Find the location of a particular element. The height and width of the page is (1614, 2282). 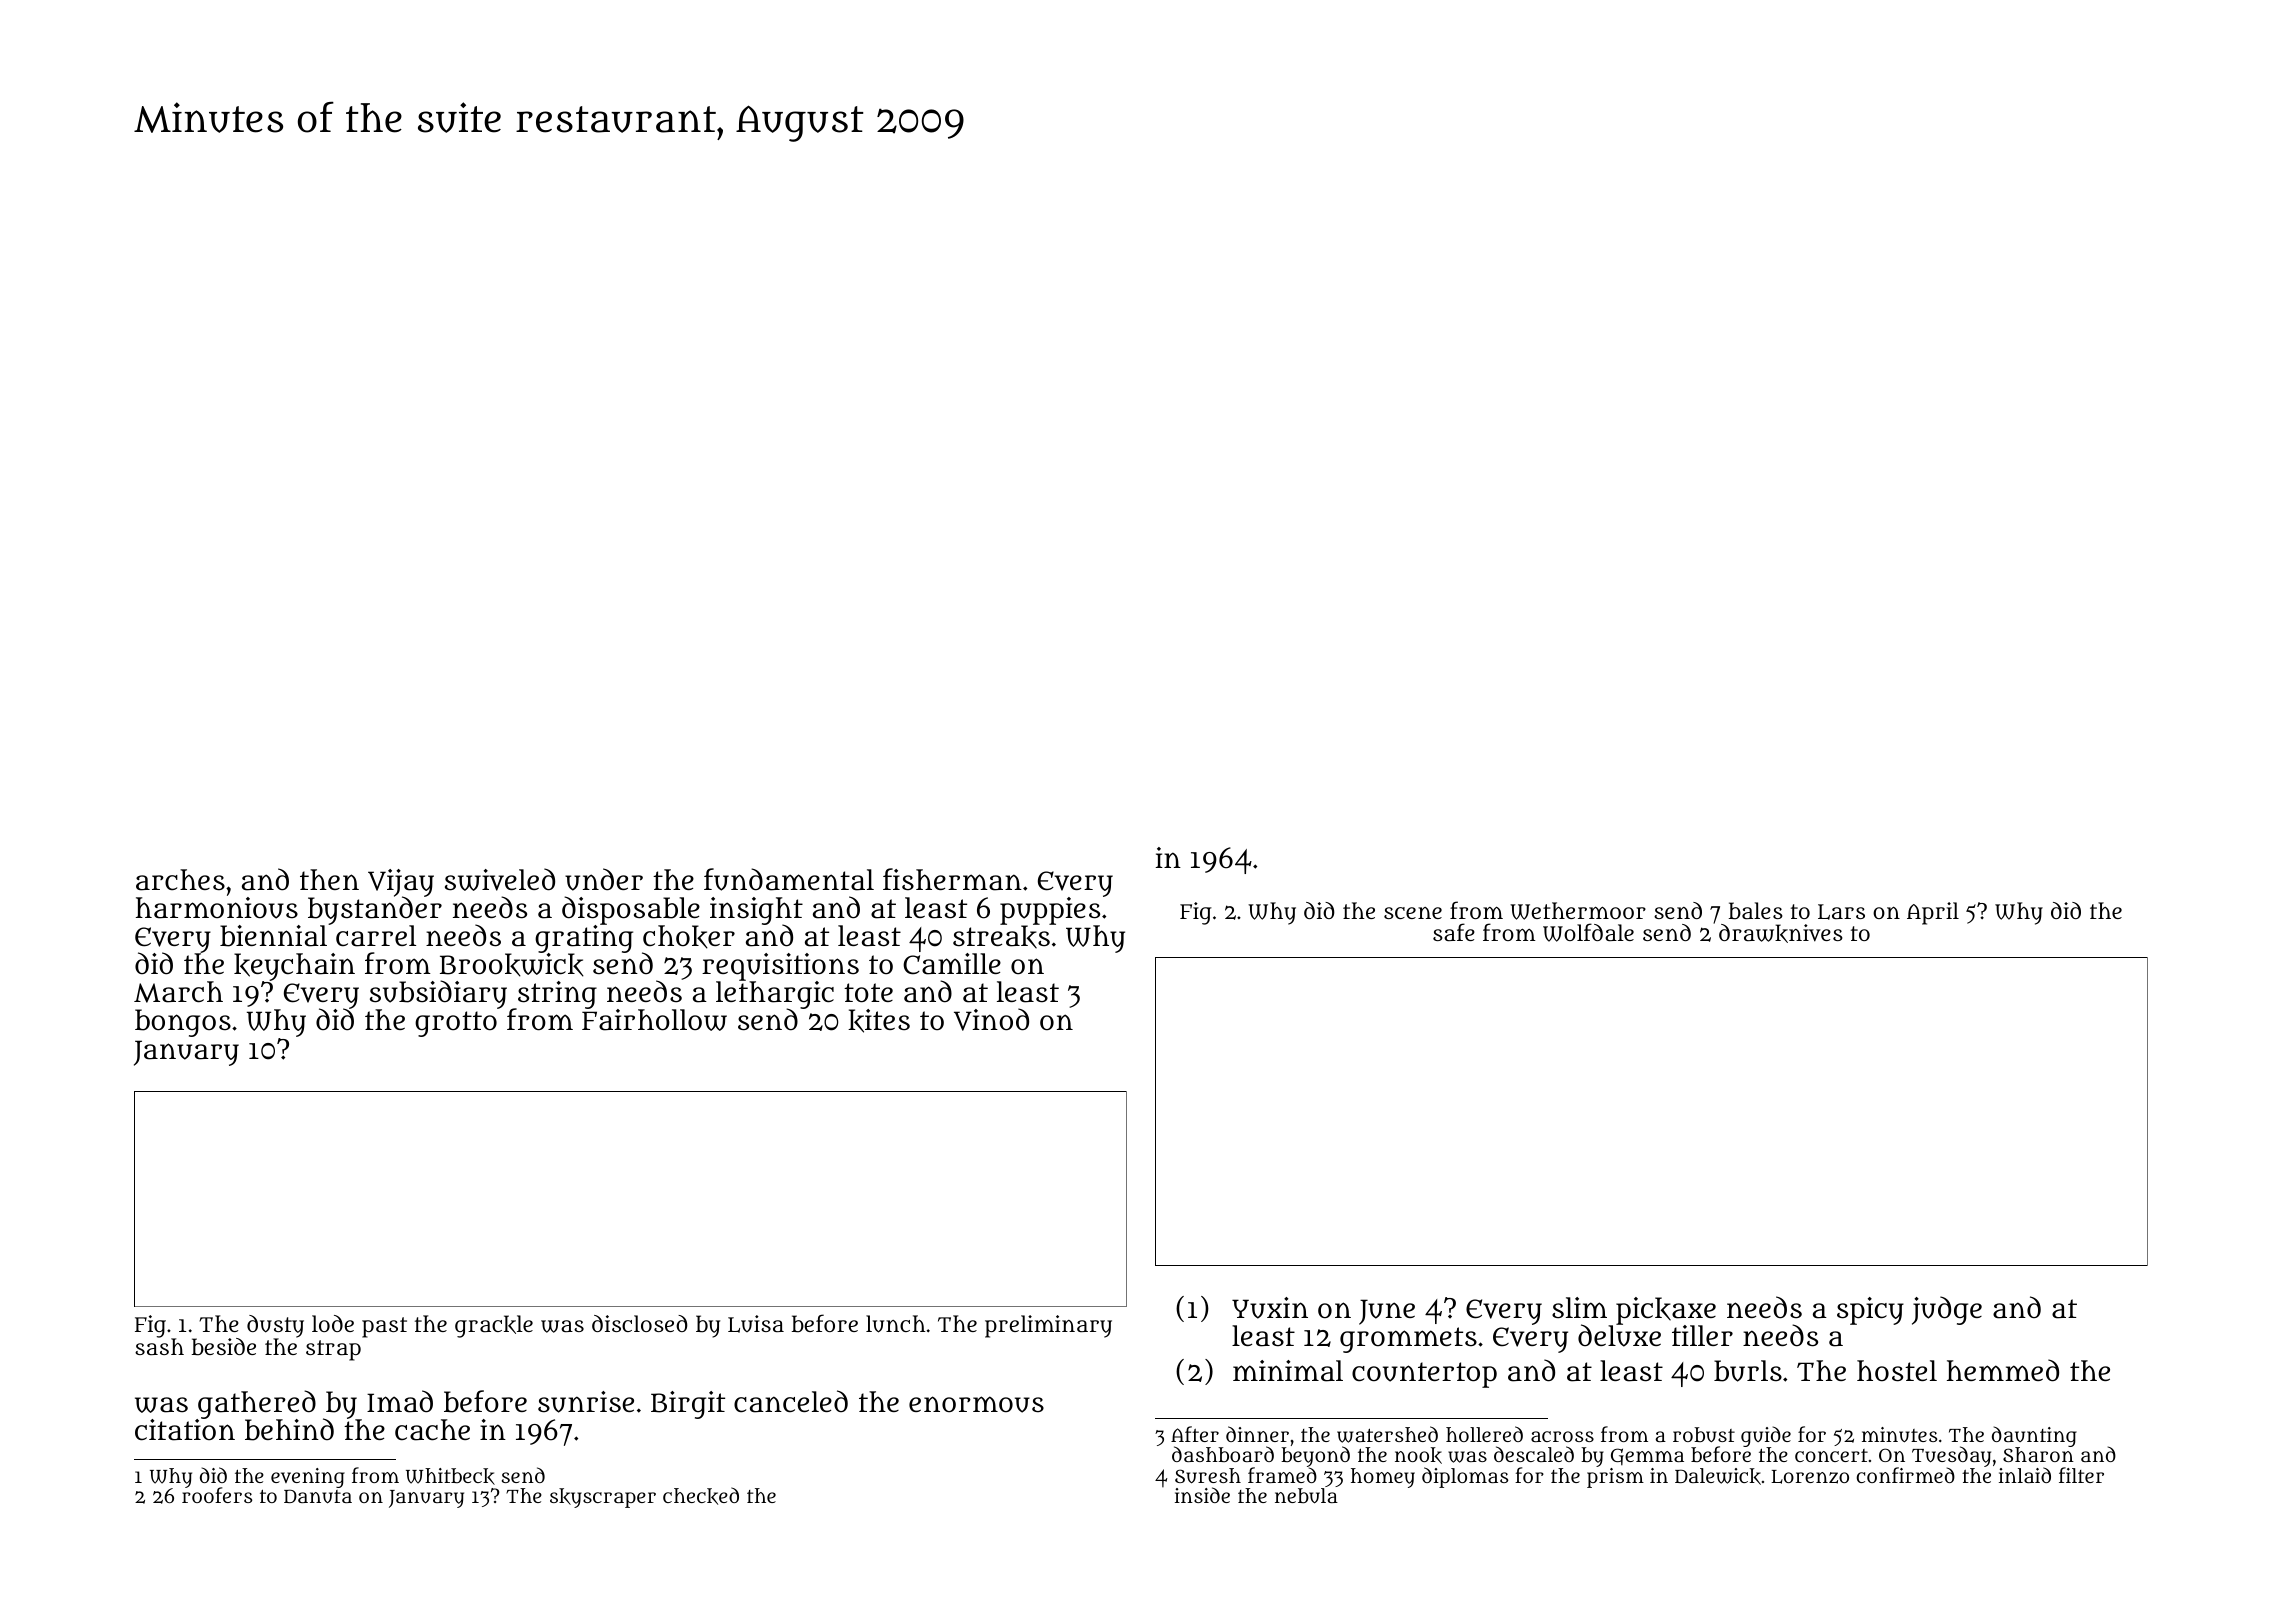

insight is located at coordinates (756, 911).
